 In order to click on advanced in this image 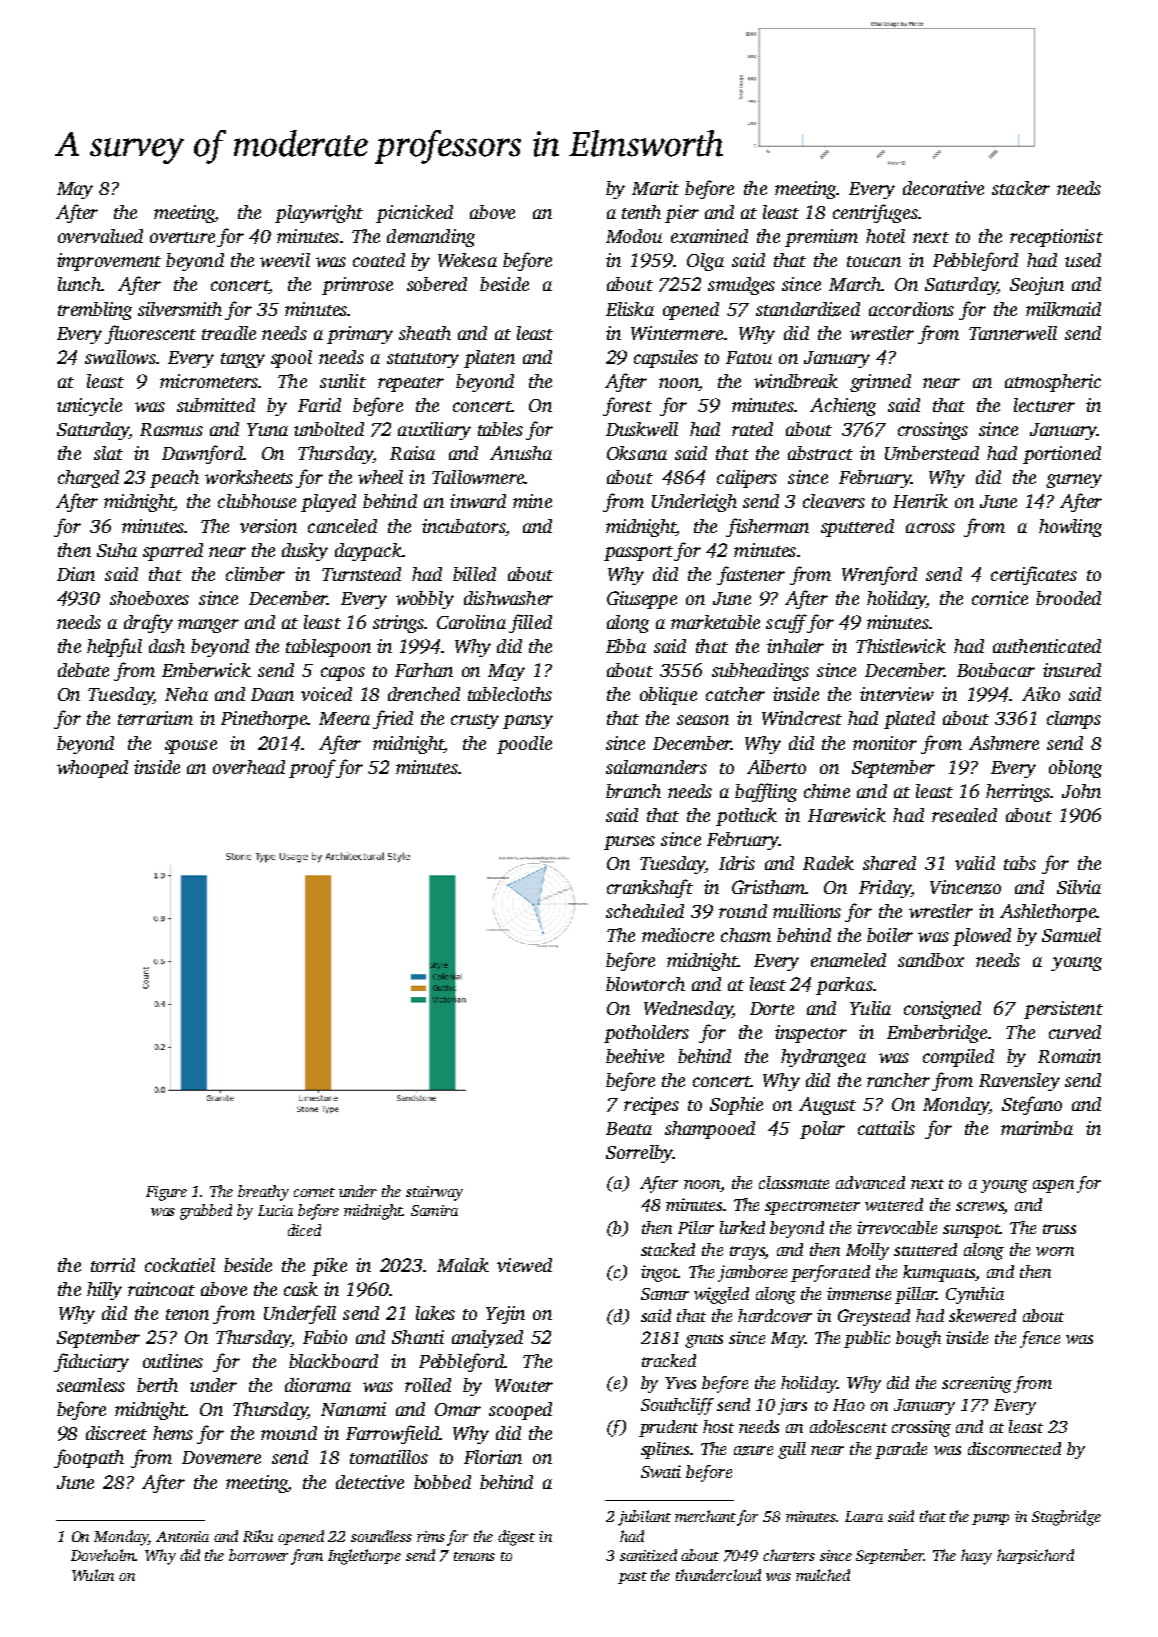, I will do `click(870, 1182)`.
